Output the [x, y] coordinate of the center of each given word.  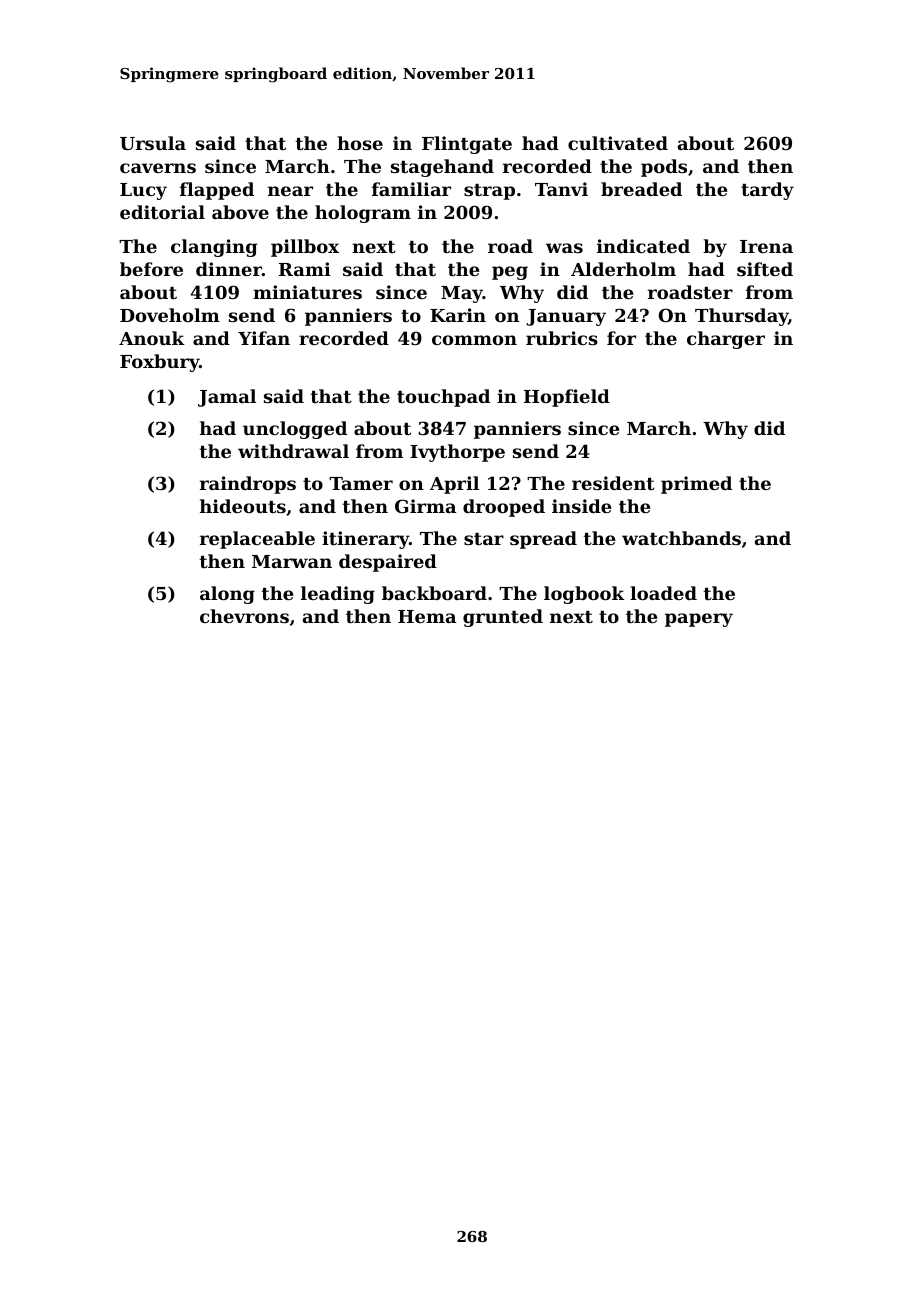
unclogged [295, 430]
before [151, 269]
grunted [503, 618]
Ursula [153, 143]
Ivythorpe [457, 453]
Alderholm [623, 269]
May [462, 294]
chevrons [244, 616]
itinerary [365, 540]
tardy [767, 191]
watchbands [681, 538]
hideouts [243, 506]
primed [696, 485]
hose [360, 143]
